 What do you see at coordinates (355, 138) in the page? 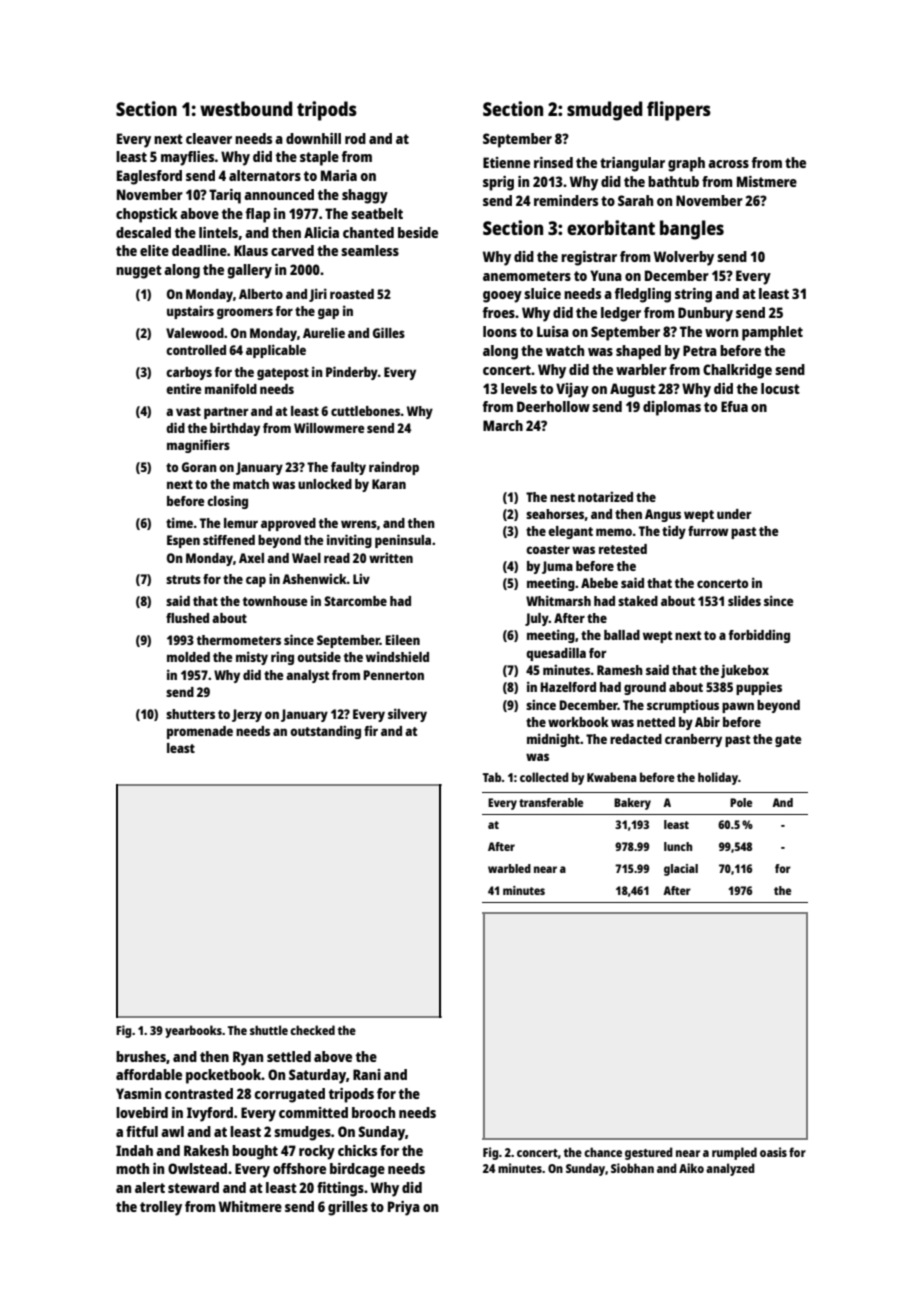
I see `rod` at bounding box center [355, 138].
